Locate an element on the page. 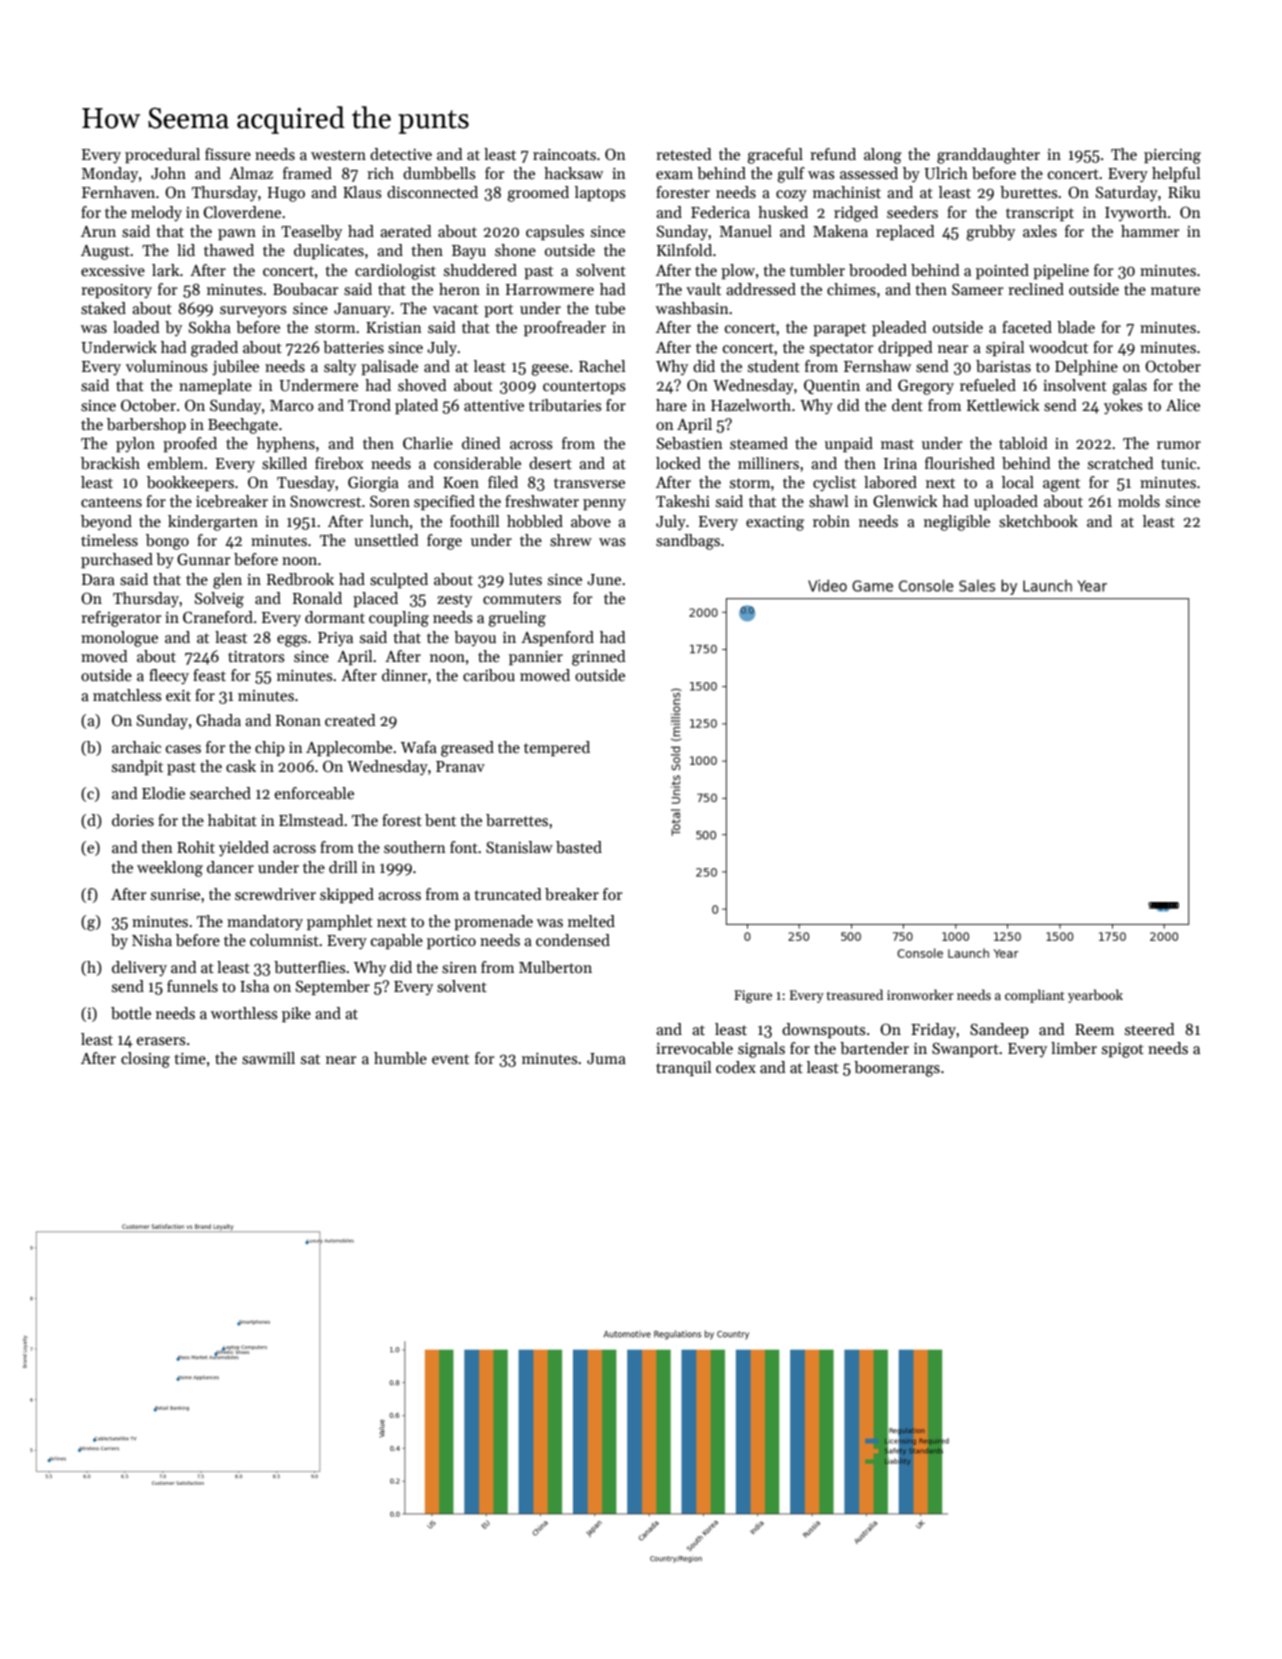  boomerangs is located at coordinates (897, 1069).
